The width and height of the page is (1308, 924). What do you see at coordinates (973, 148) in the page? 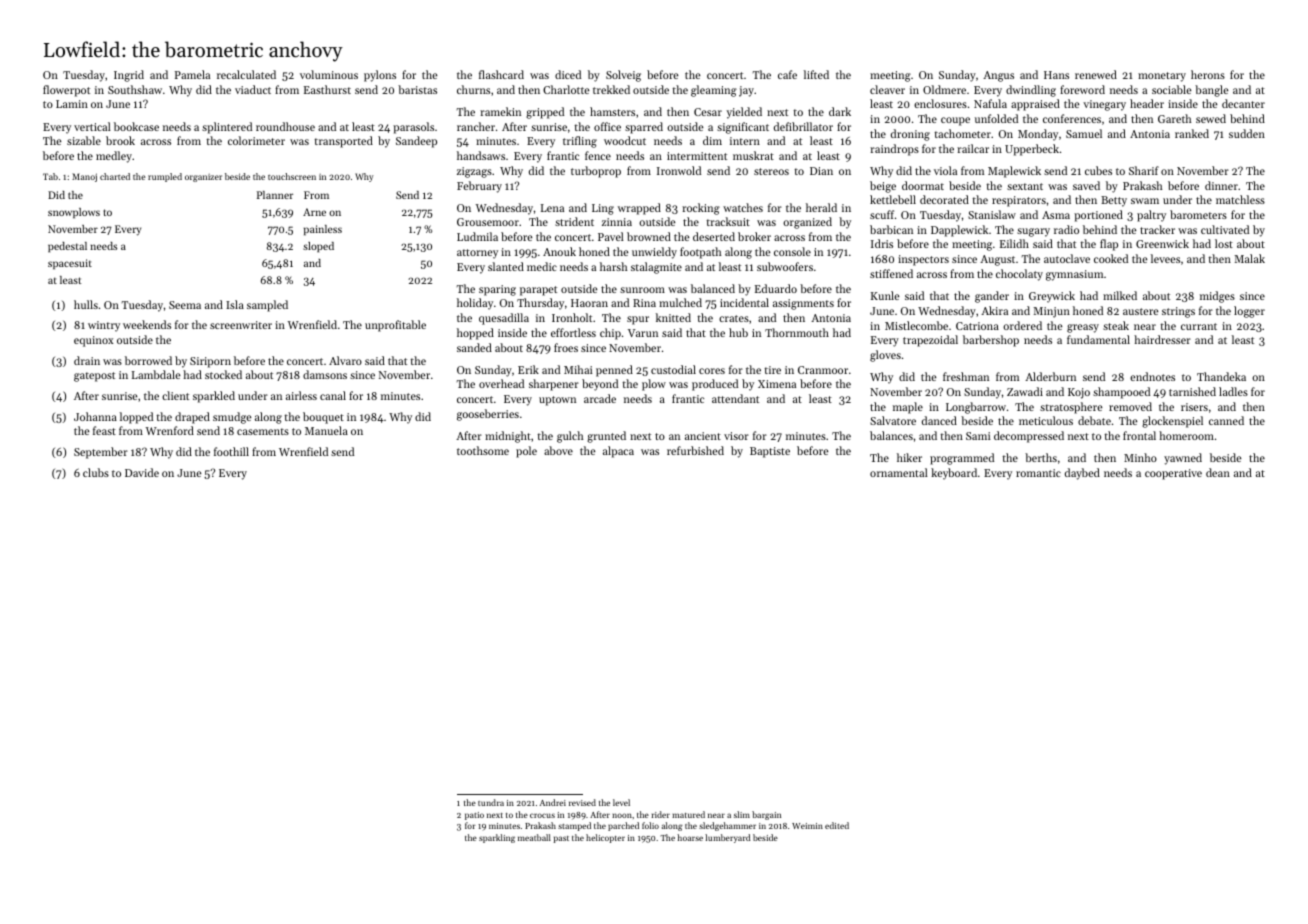
I see `railcar` at bounding box center [973, 148].
